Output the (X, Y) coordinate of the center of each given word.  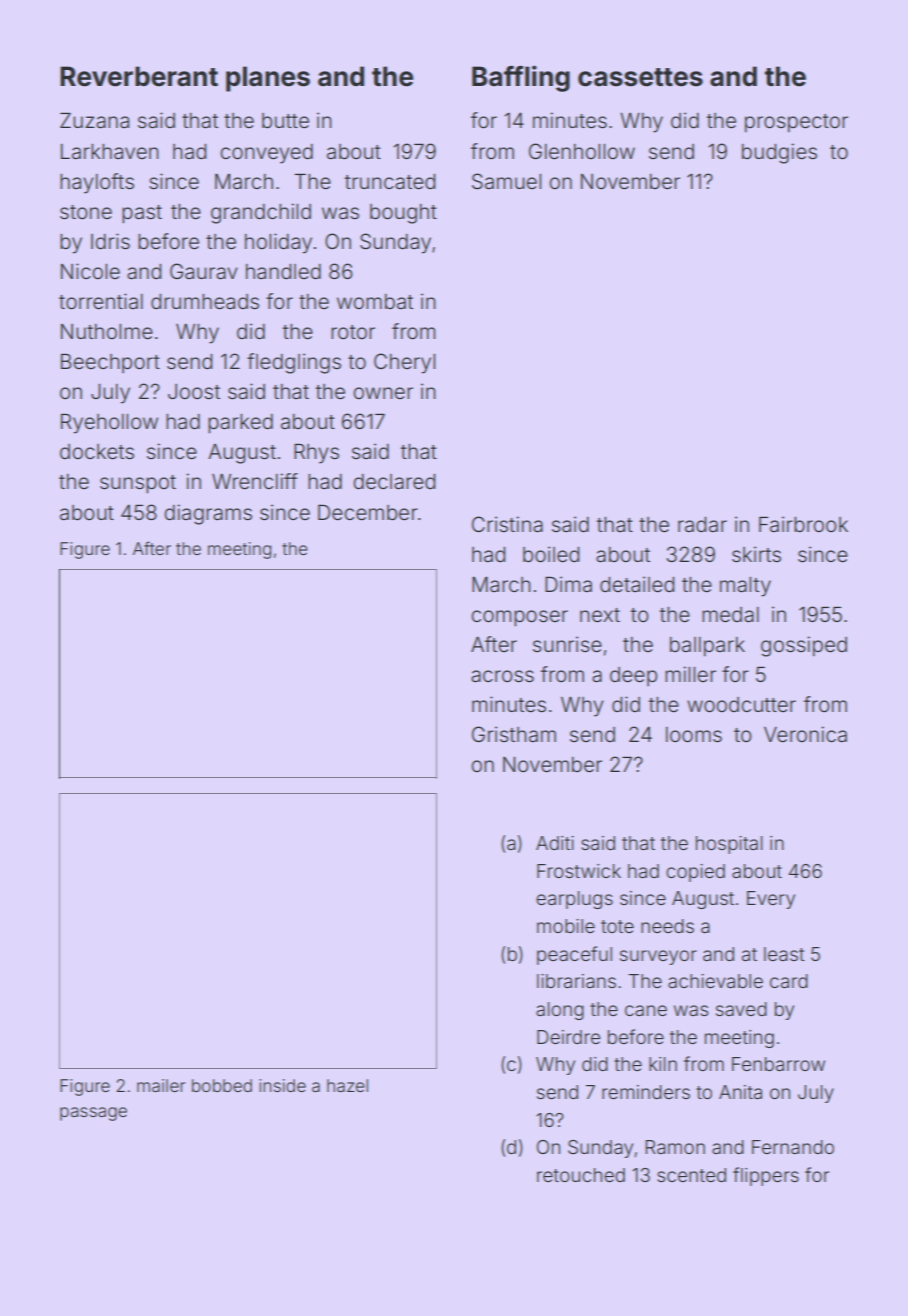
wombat (375, 301)
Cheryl (404, 363)
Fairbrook (803, 524)
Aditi (555, 843)
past (142, 214)
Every (771, 900)
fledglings (294, 363)
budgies (779, 153)
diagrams (208, 514)
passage (93, 1114)
